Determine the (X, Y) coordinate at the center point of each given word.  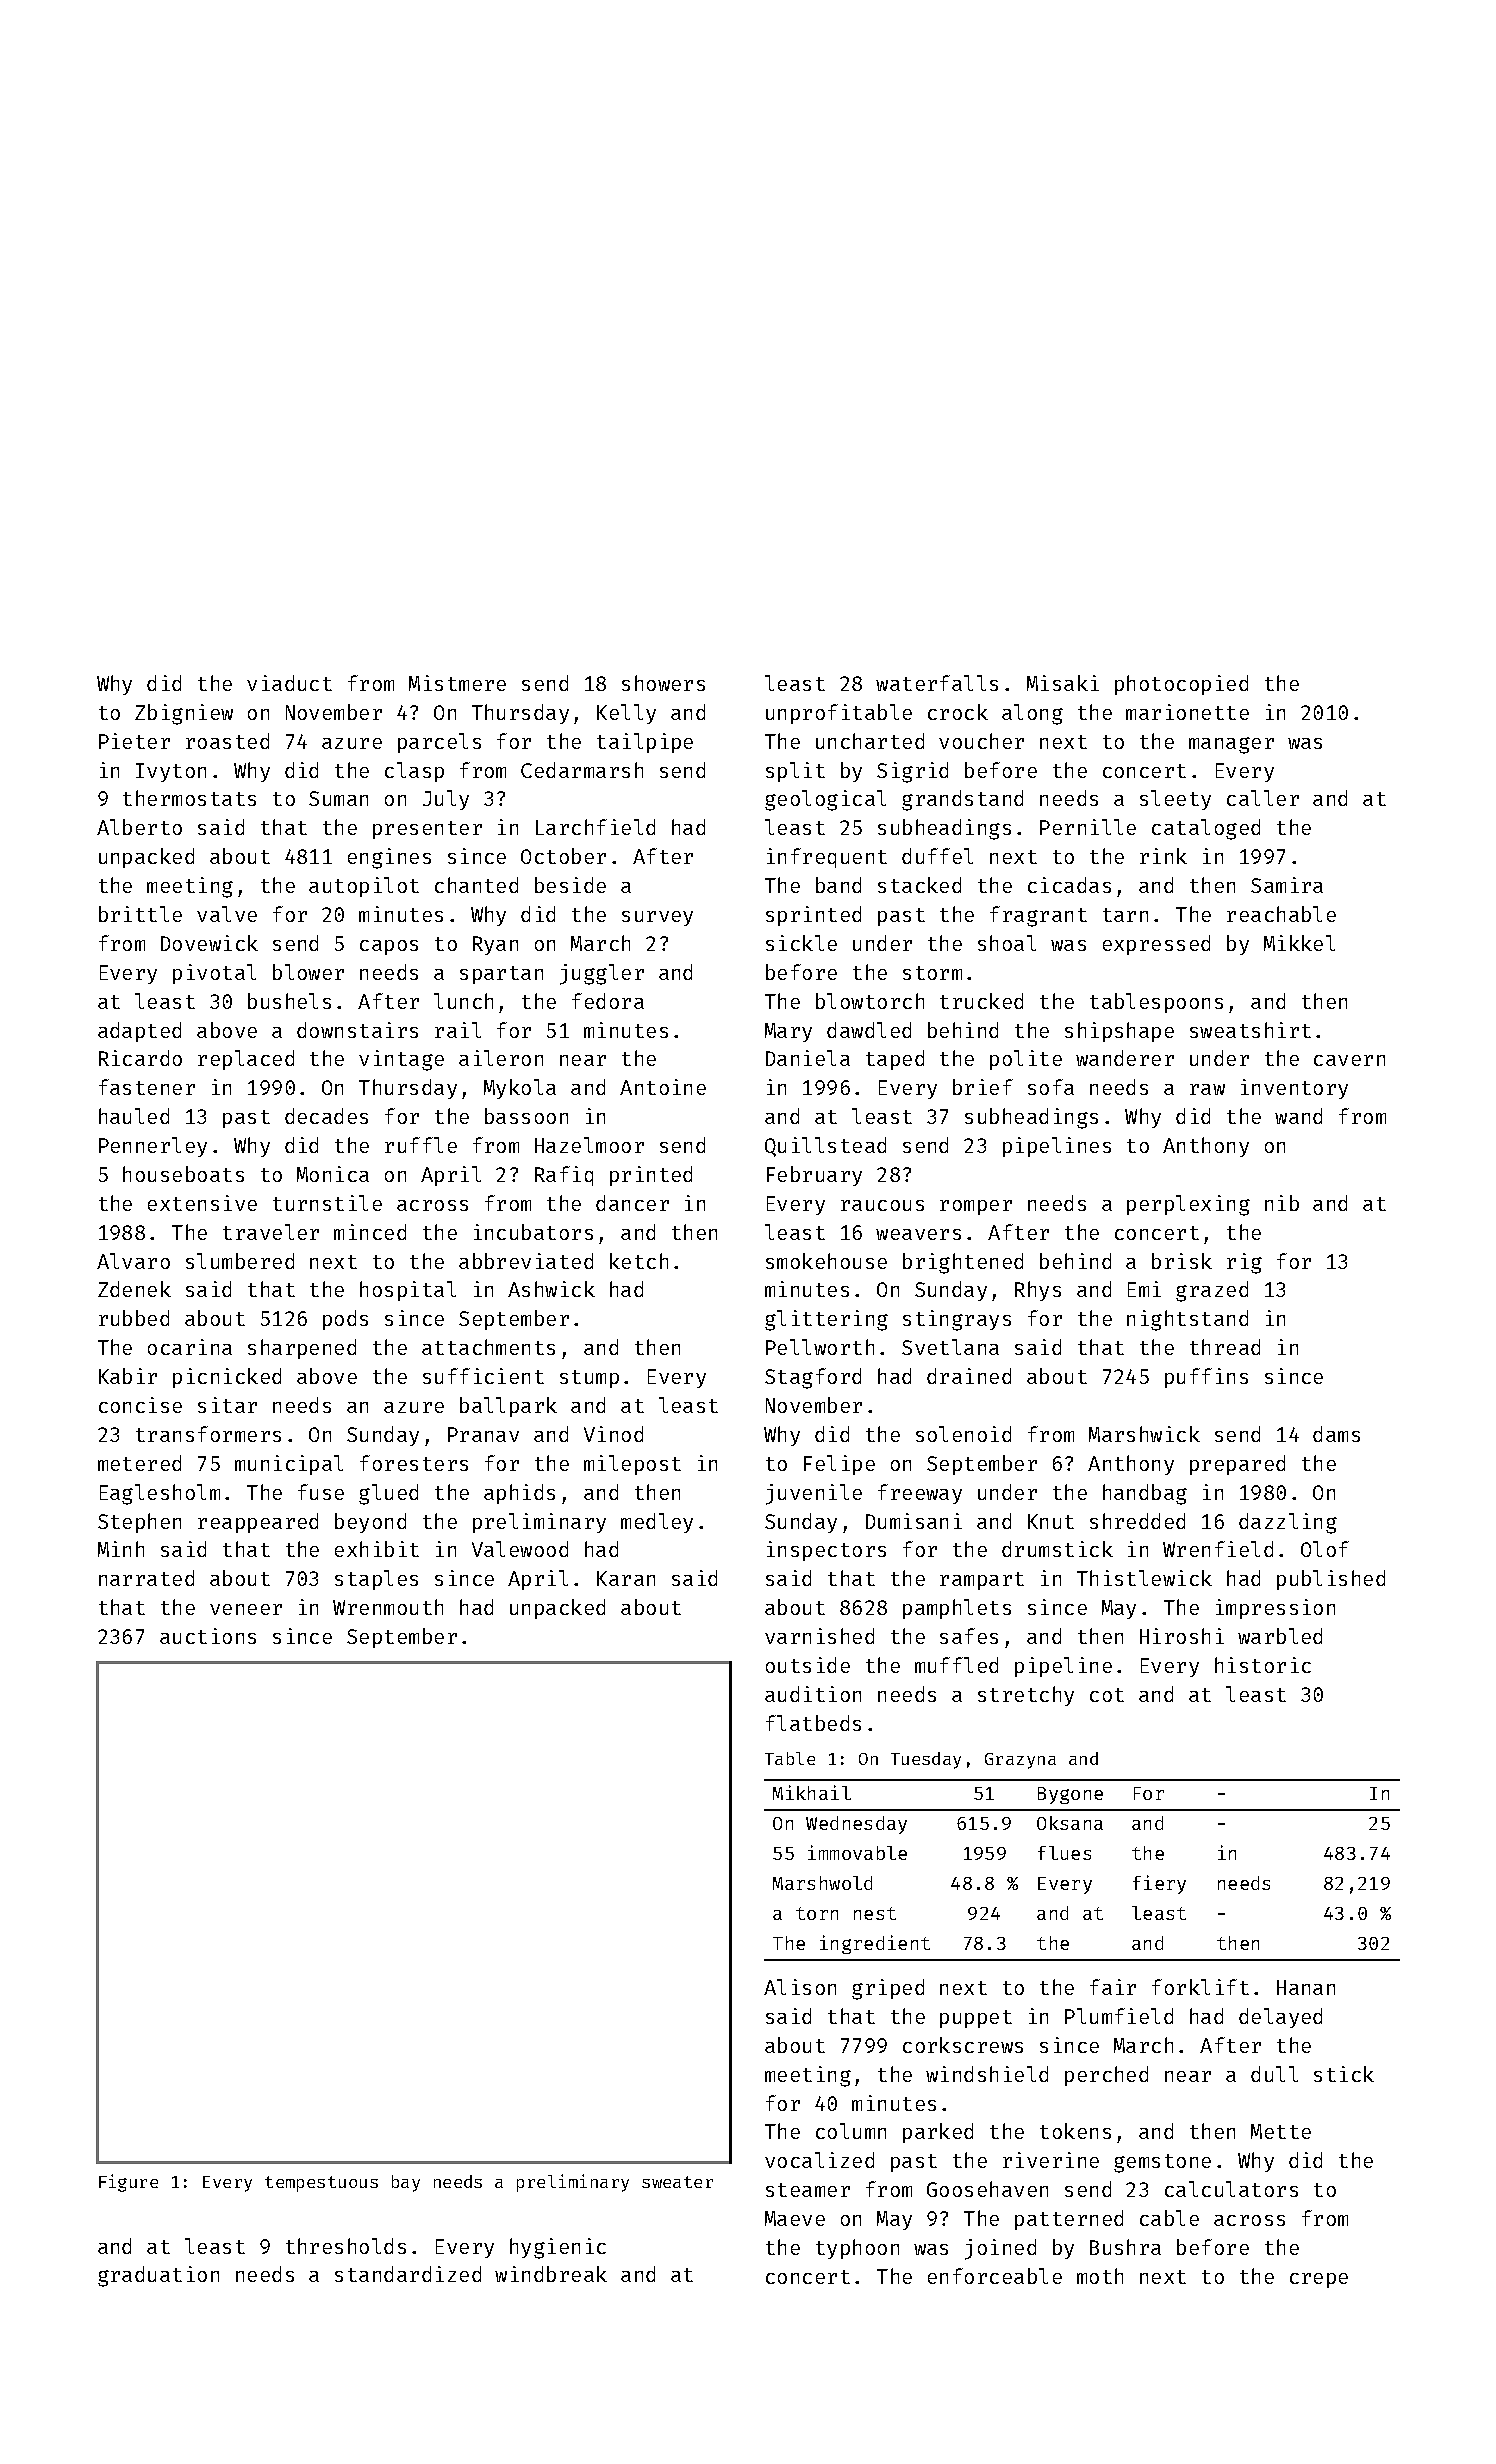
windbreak (551, 2274)
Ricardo (140, 1058)
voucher (981, 741)
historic (1263, 1665)
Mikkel (1299, 943)
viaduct (289, 683)
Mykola (520, 1089)
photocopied (1181, 685)
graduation (158, 2276)
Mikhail (812, 1792)
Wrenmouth (388, 1607)
